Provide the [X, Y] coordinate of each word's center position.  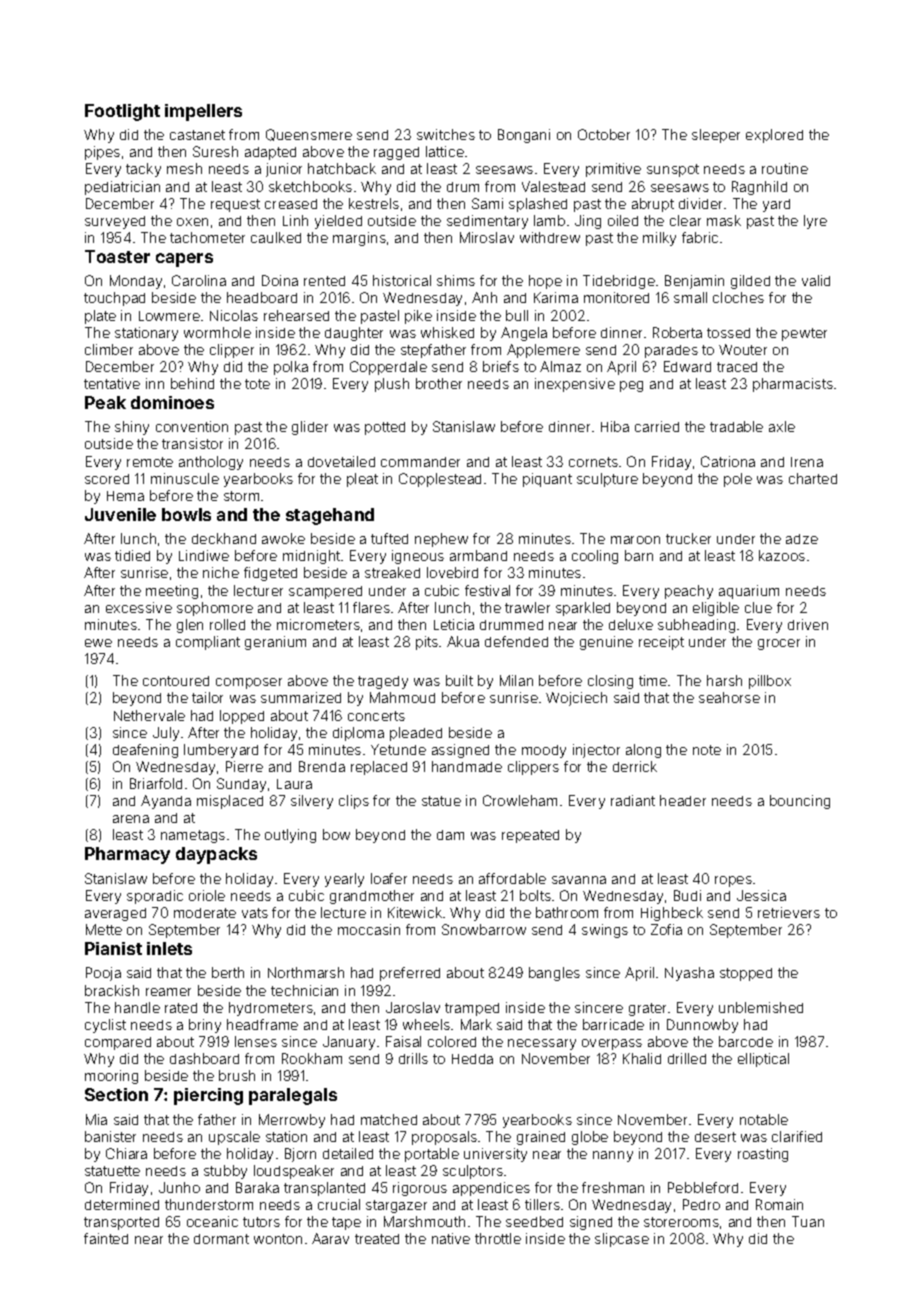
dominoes [172, 402]
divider [700, 203]
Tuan [808, 1221]
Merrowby [292, 1121]
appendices [491, 1189]
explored [774, 136]
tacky [143, 170]
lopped [242, 717]
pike [418, 317]
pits [427, 643]
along [643, 751]
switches [446, 134]
